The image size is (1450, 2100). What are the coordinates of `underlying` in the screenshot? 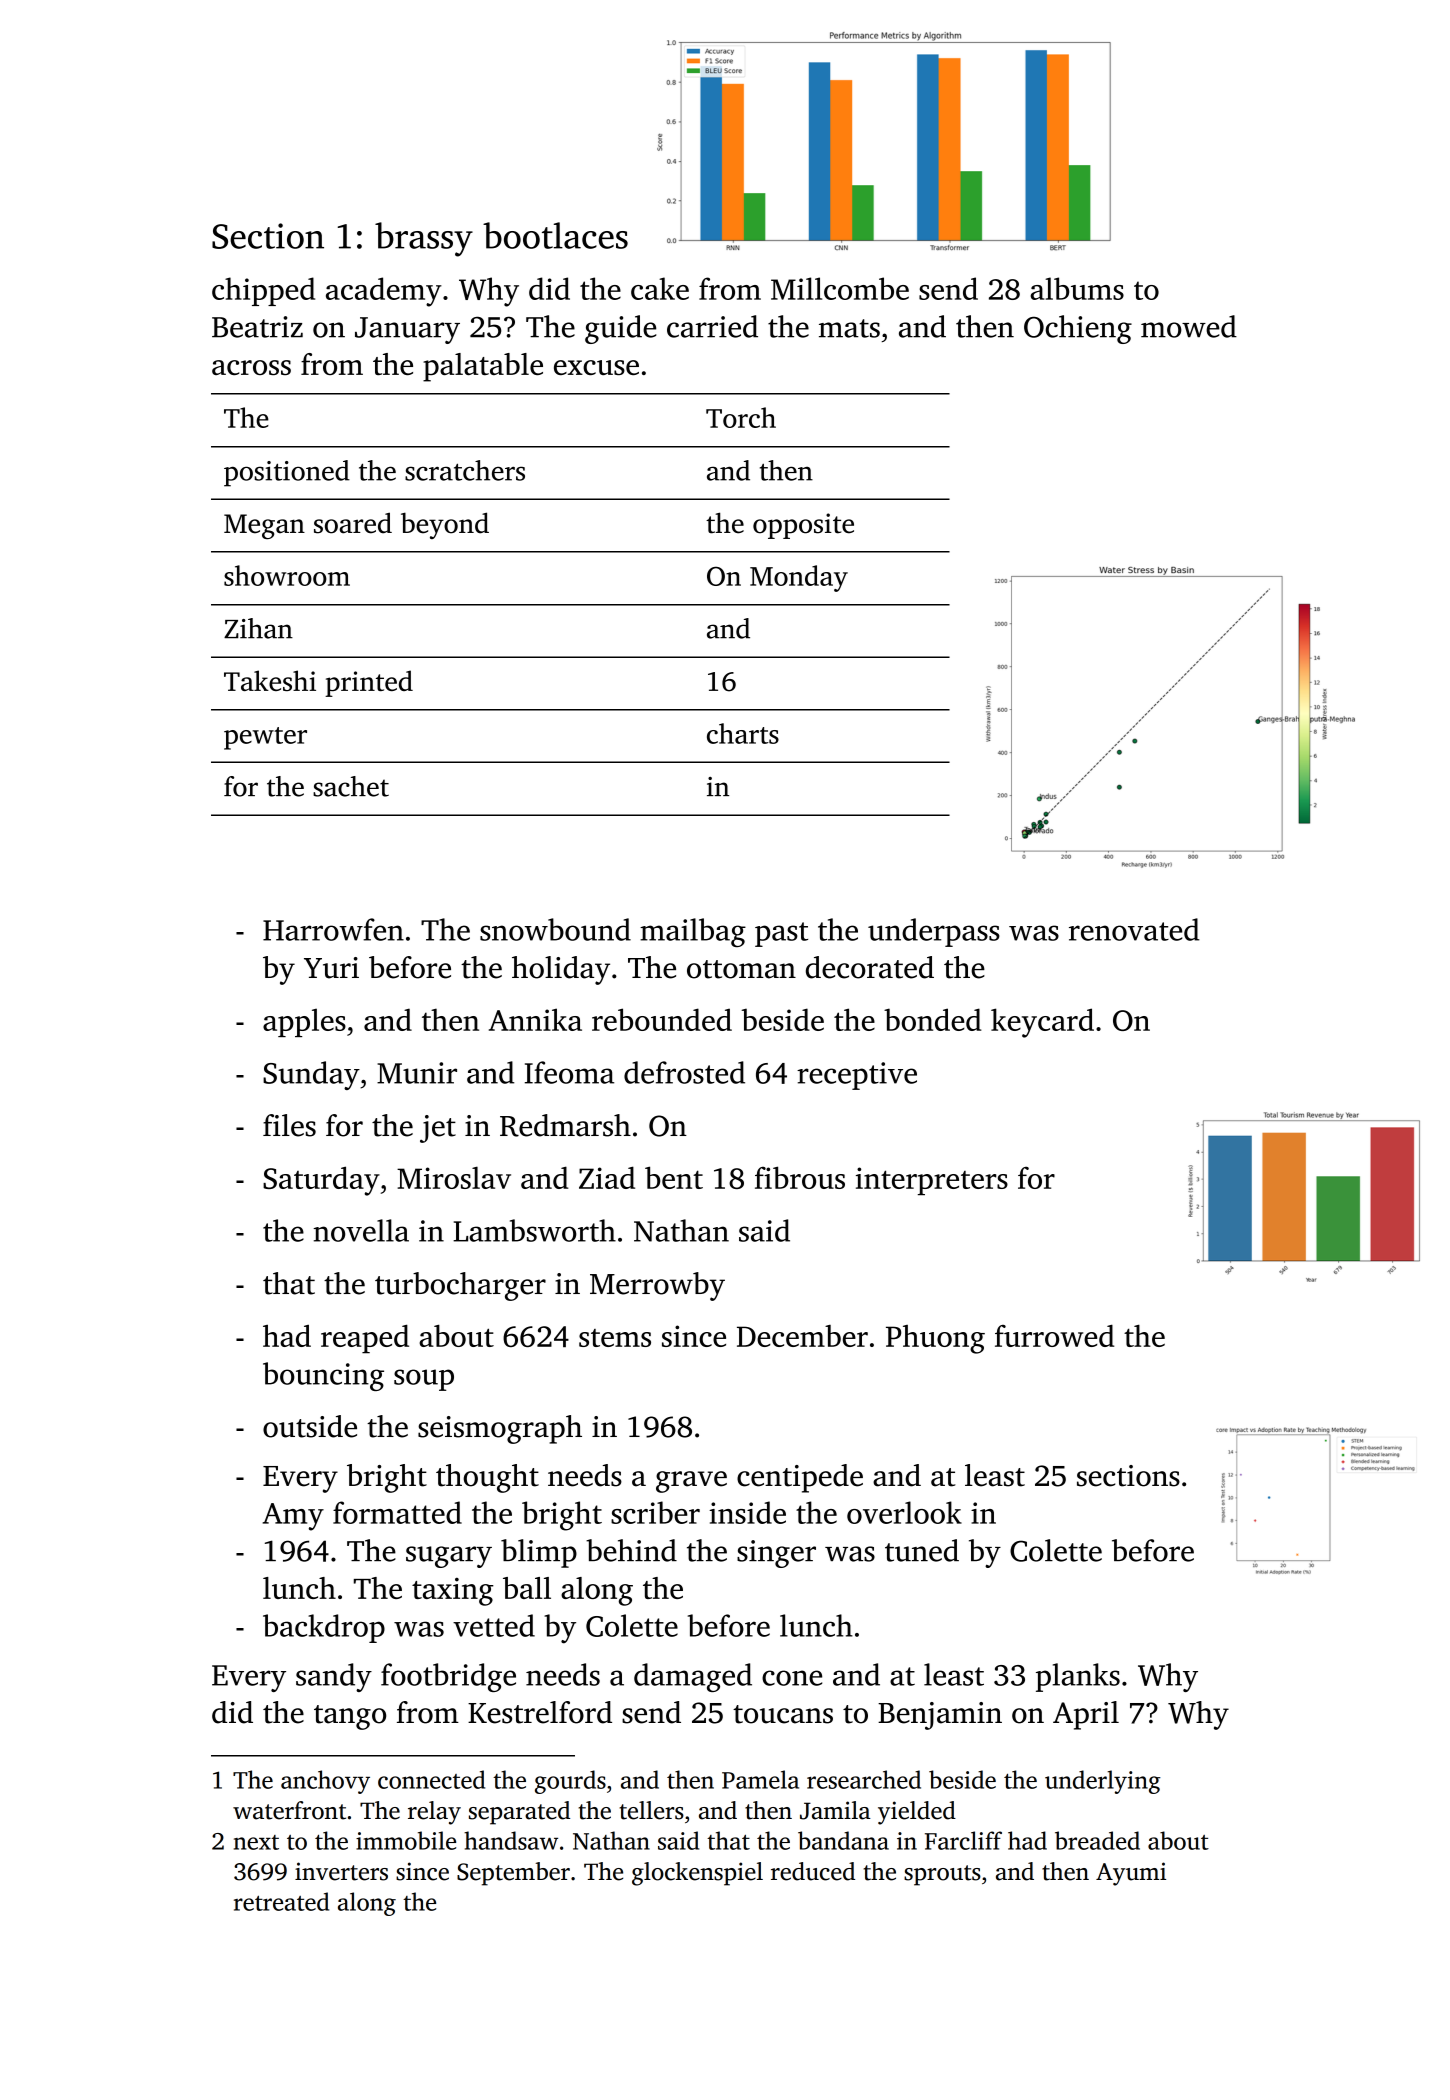 It's located at (1103, 1782).
